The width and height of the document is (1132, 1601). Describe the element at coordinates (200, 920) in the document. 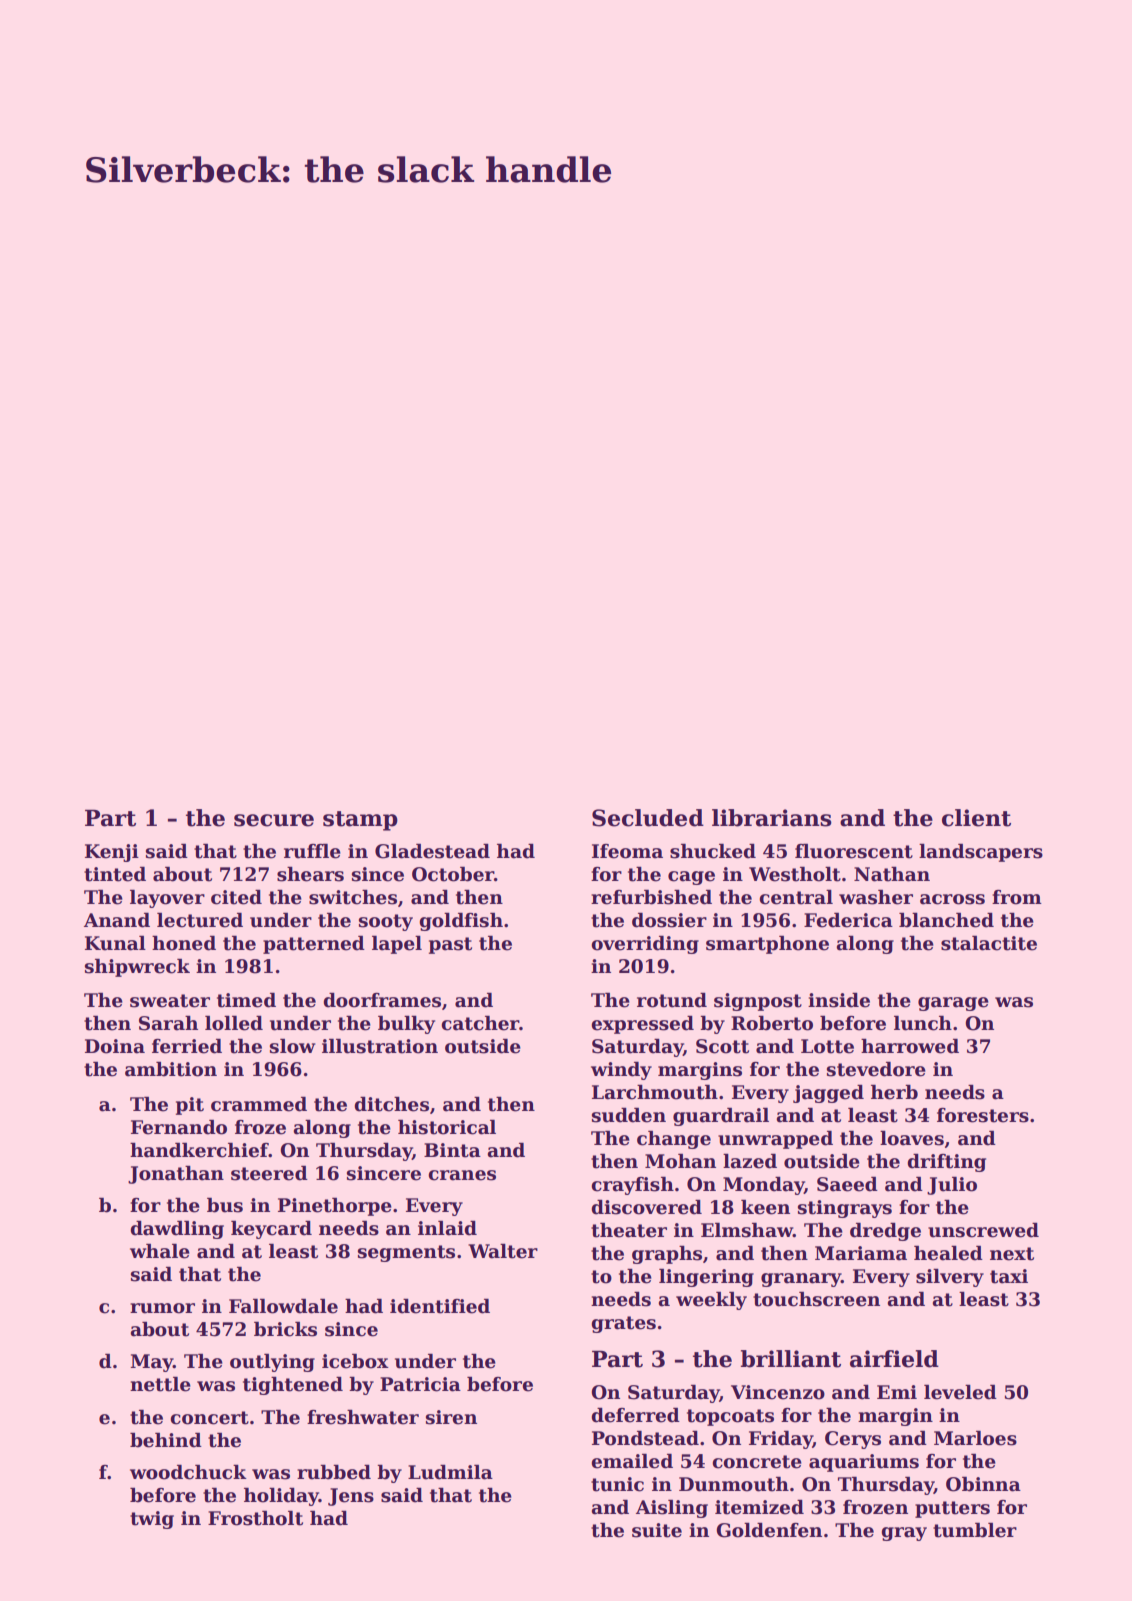

I see `lectured` at that location.
